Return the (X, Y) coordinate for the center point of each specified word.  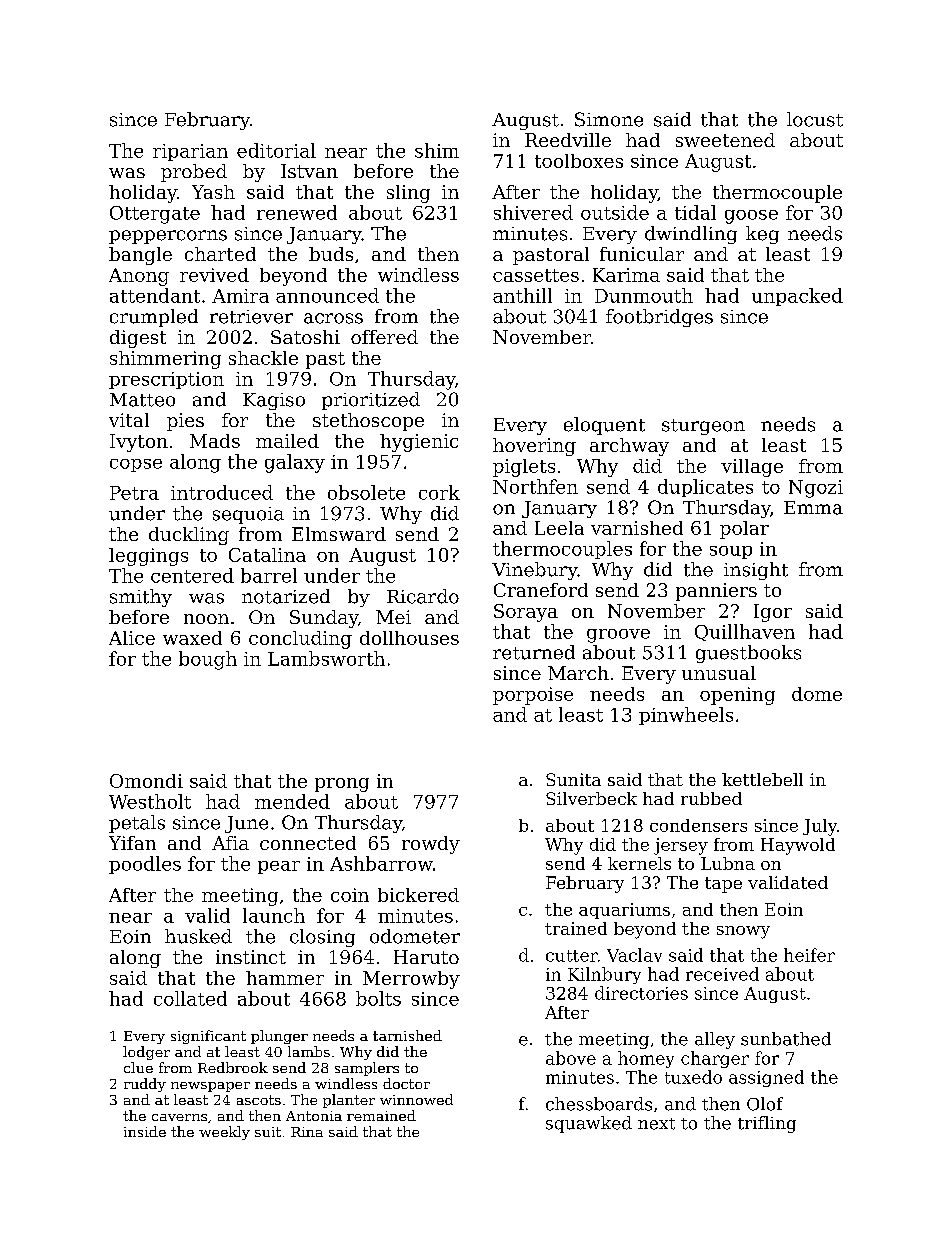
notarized (286, 596)
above (571, 1058)
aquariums (624, 911)
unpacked (797, 297)
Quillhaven (745, 632)
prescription (166, 380)
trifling (767, 1124)
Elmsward (339, 534)
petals (137, 824)
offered (384, 337)
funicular (642, 254)
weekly (224, 1133)
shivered (533, 212)
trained (576, 928)
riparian (190, 152)
